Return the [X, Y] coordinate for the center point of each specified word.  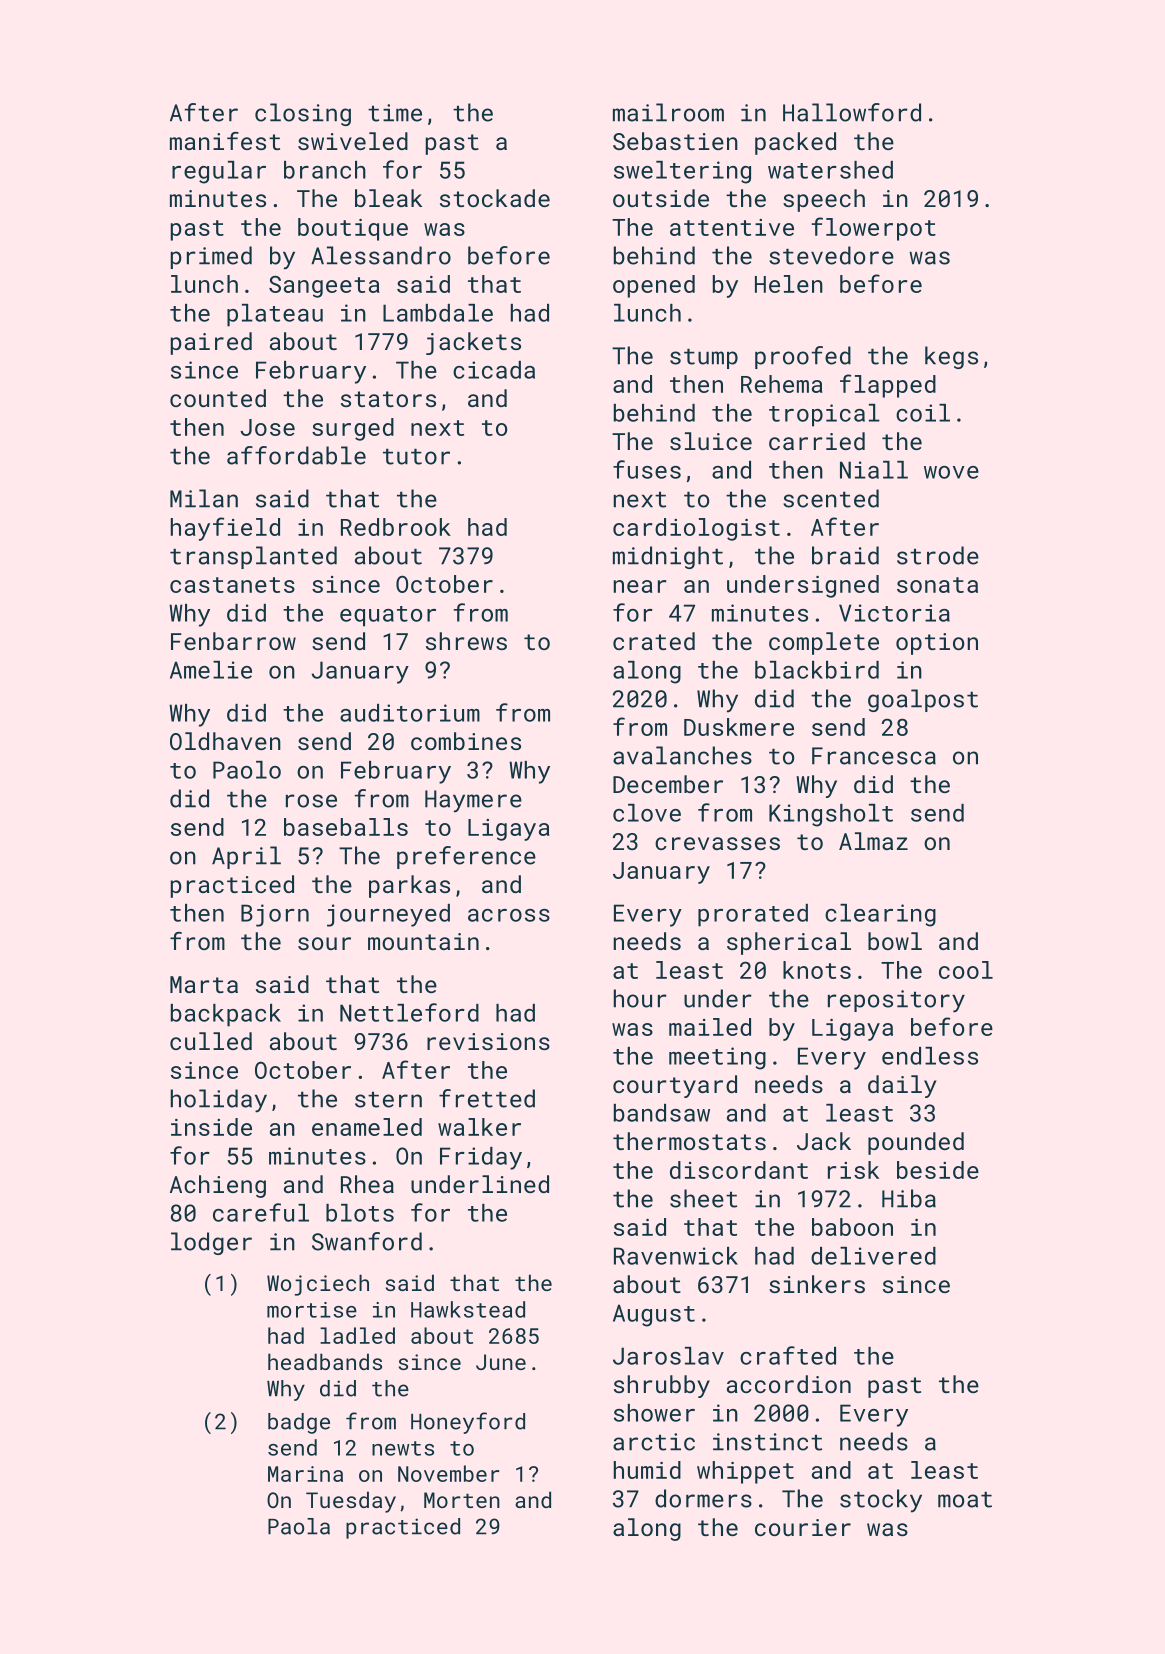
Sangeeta [324, 286]
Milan [204, 498]
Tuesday [351, 1502]
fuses [647, 469]
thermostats [689, 1141]
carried [817, 441]
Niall [874, 470]
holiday [219, 1101]
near [640, 586]
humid [647, 1470]
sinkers [817, 1284]
